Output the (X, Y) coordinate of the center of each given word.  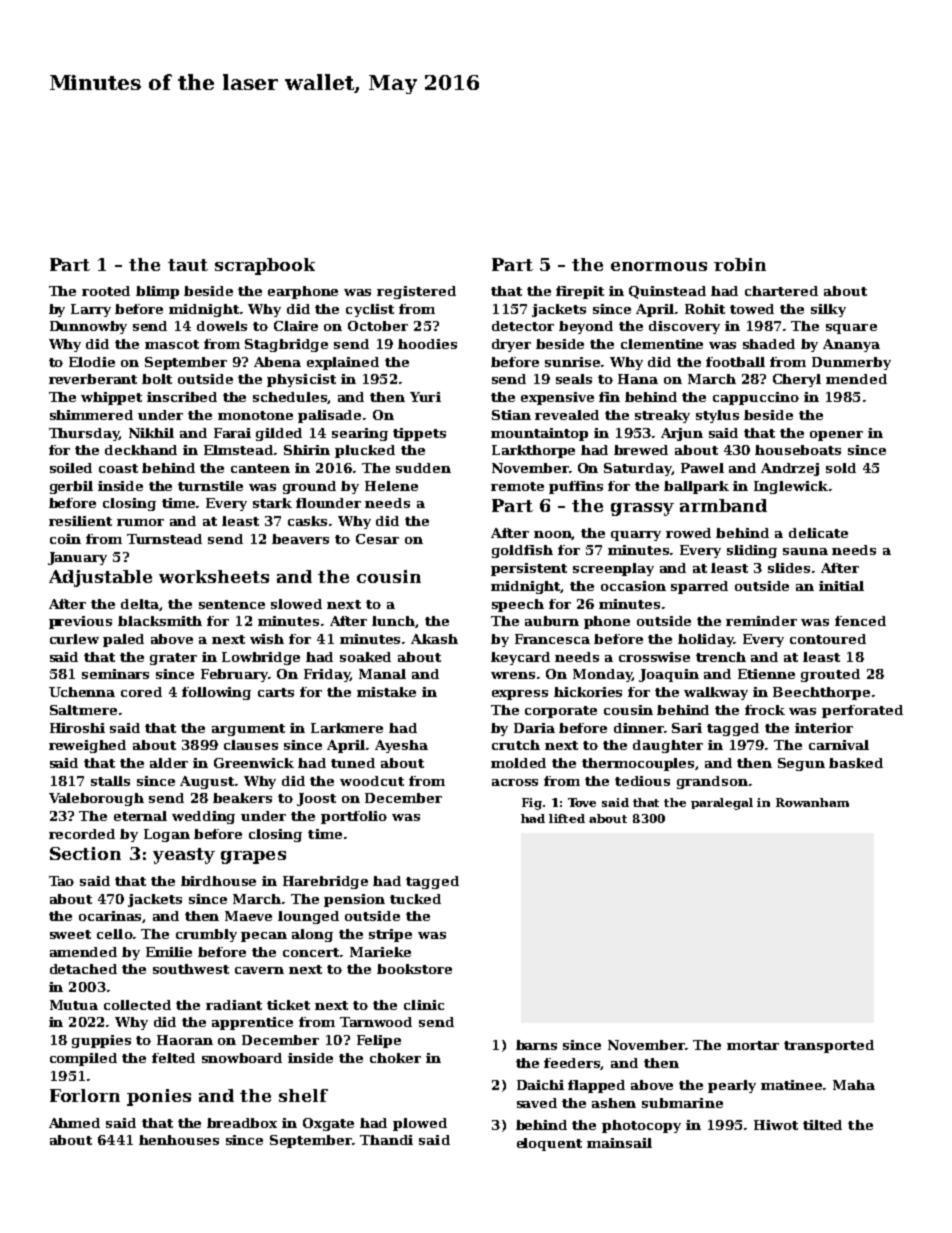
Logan (167, 835)
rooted (106, 291)
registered (416, 292)
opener (836, 436)
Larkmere (347, 728)
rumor (140, 522)
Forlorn (85, 1095)
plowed (420, 1124)
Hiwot (776, 1125)
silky (828, 310)
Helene (391, 486)
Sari (687, 728)
